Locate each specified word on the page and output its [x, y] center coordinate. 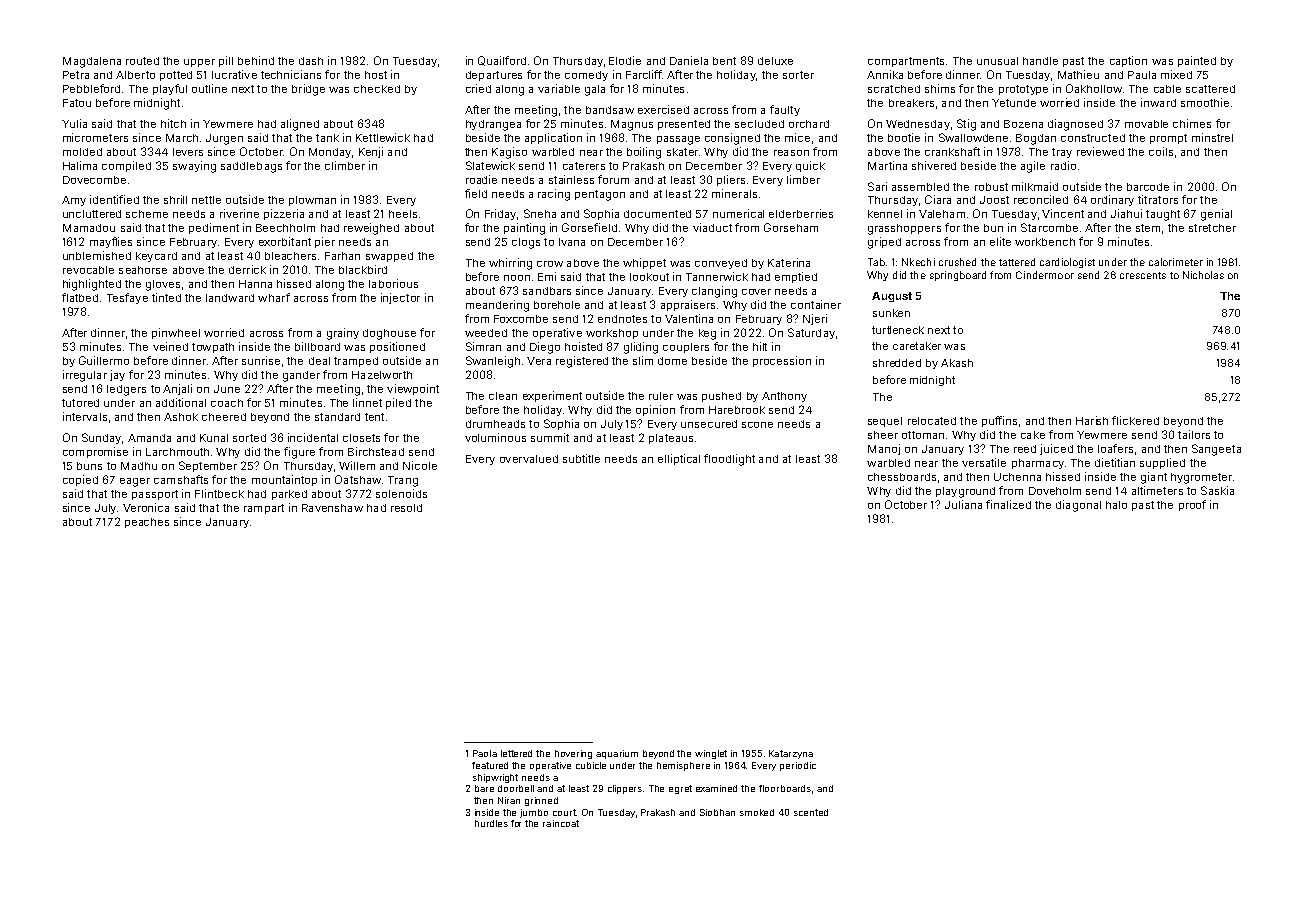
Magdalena [92, 62]
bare [484, 788]
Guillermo [104, 360]
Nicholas [1203, 275]
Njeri [815, 319]
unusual [997, 61]
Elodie [625, 60]
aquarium [617, 754]
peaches [147, 523]
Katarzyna [791, 754]
